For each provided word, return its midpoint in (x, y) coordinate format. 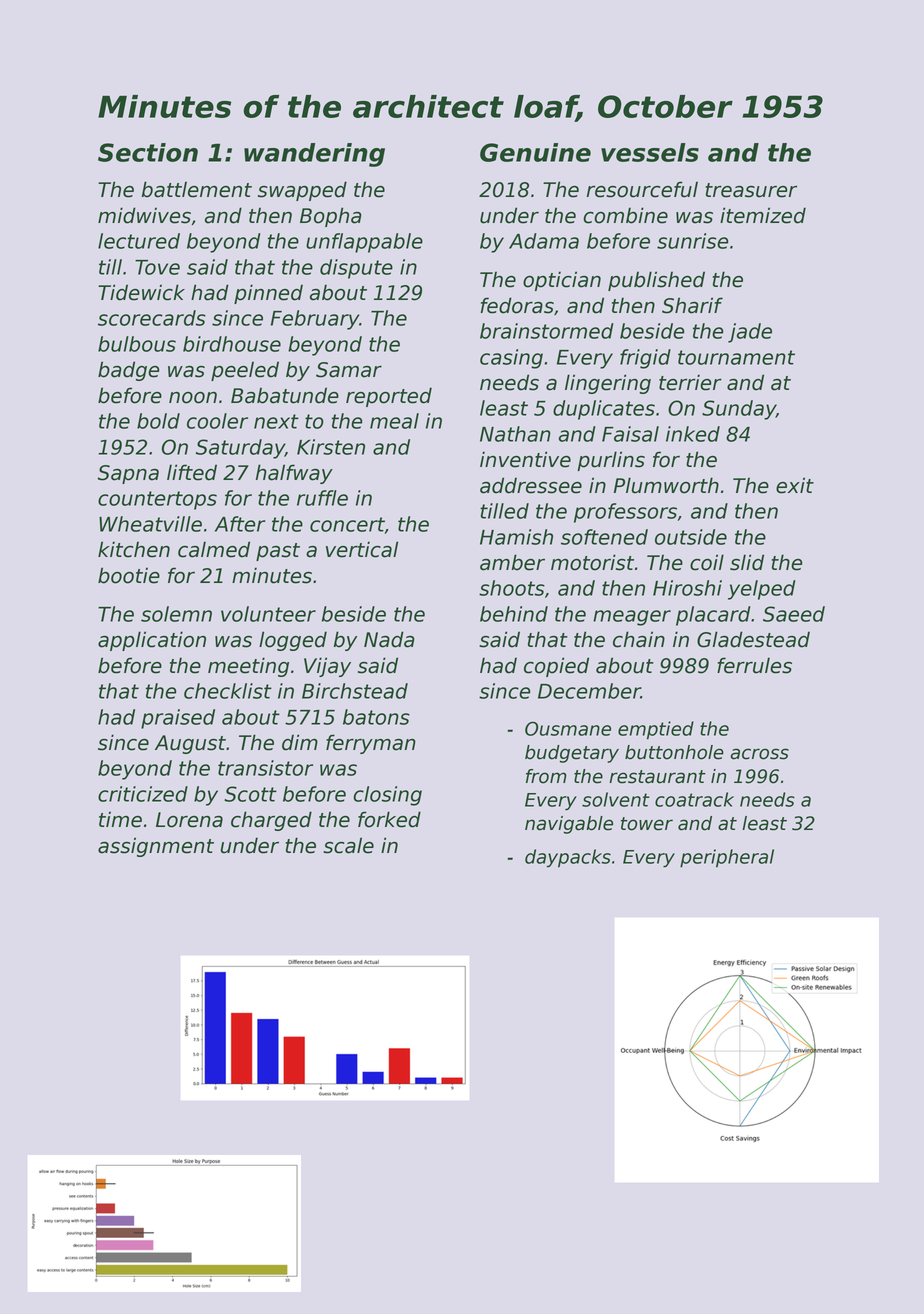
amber (512, 562)
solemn (176, 614)
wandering (314, 155)
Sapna (128, 474)
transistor (265, 768)
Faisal (630, 434)
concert (347, 524)
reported (389, 397)
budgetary (572, 754)
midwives (144, 215)
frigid (645, 359)
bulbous (137, 344)
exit (795, 485)
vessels (650, 152)
